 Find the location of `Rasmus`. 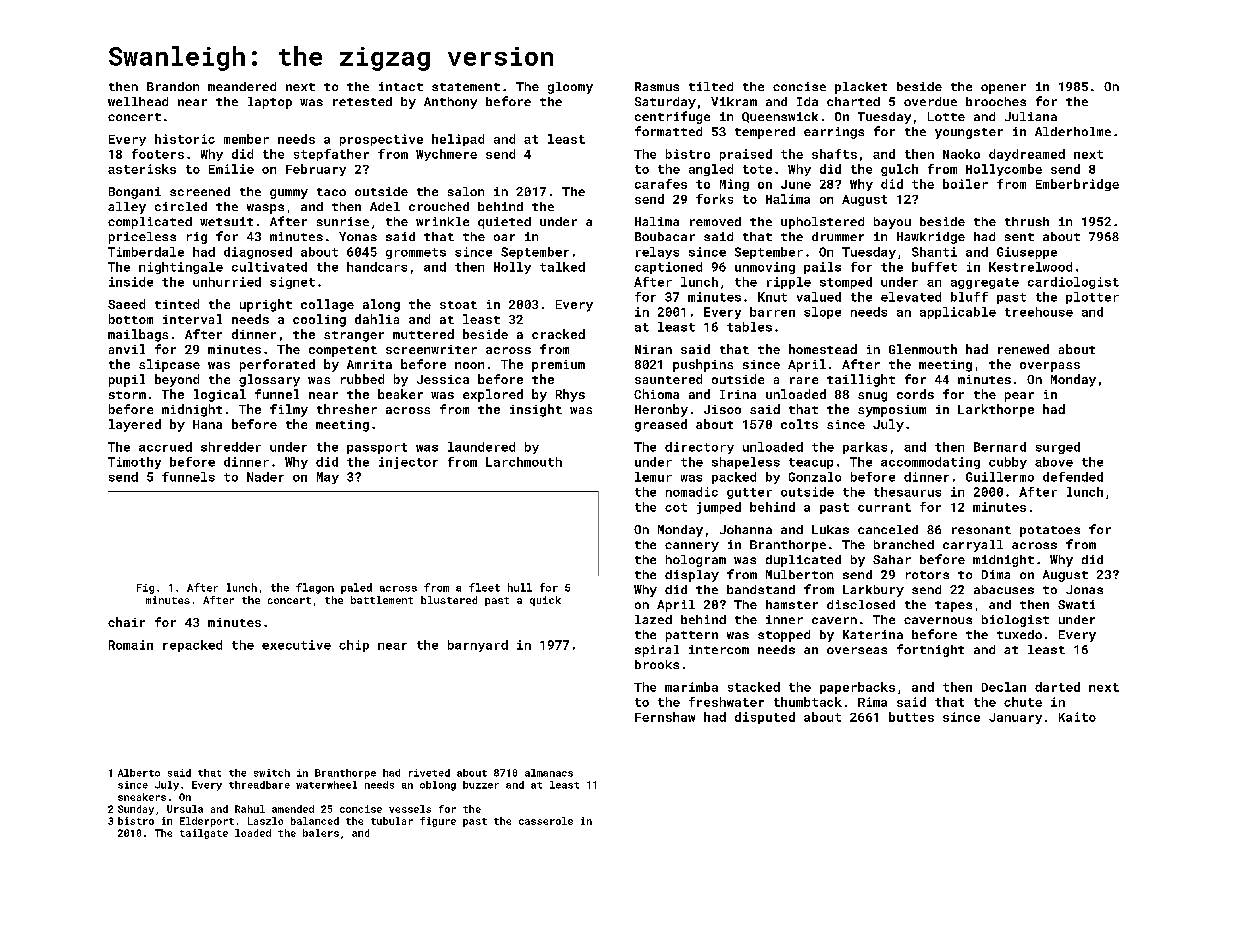

Rasmus is located at coordinates (657, 86).
